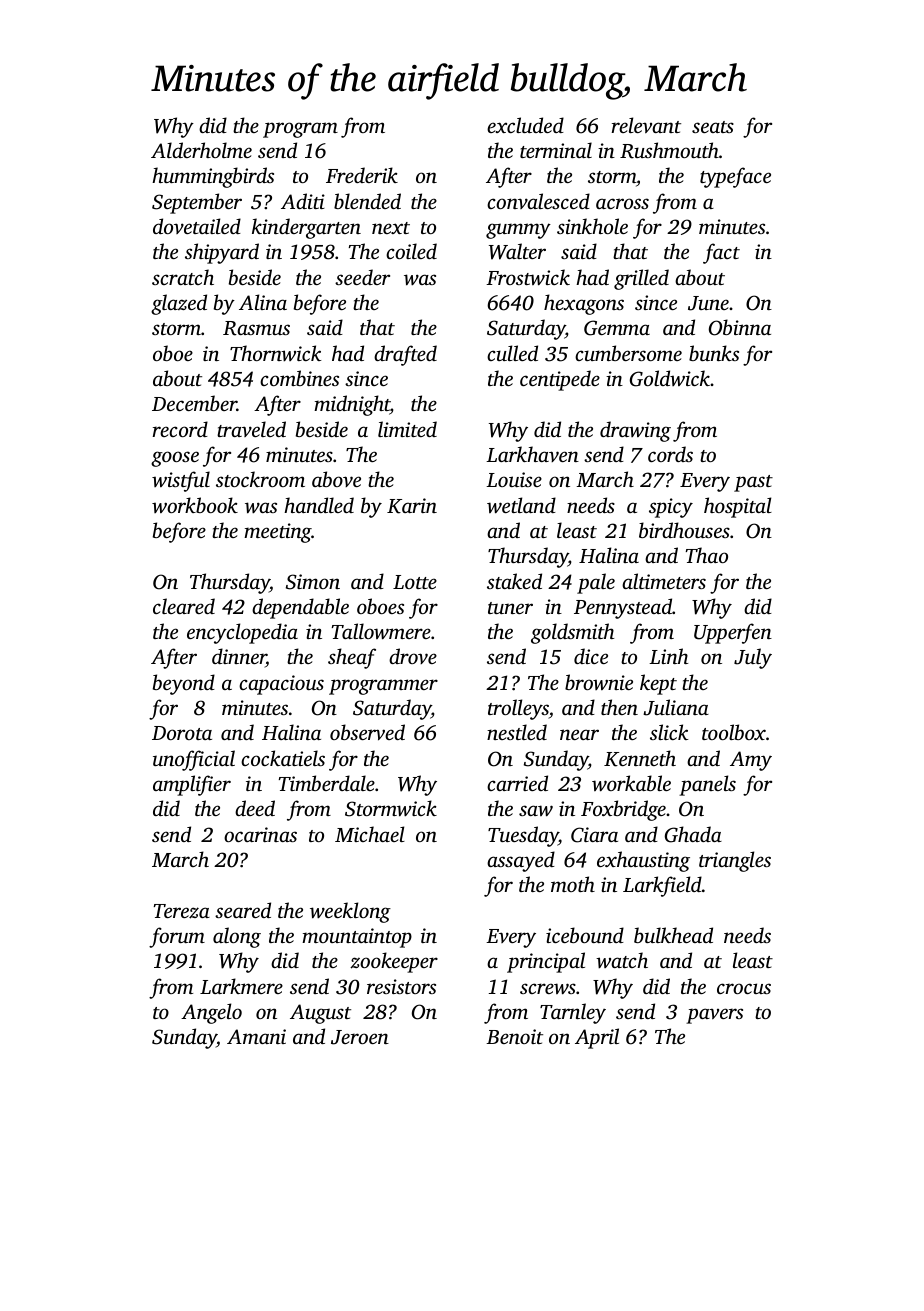 The height and width of the page is (1311, 924). What do you see at coordinates (517, 783) in the page?
I see `carried` at bounding box center [517, 783].
